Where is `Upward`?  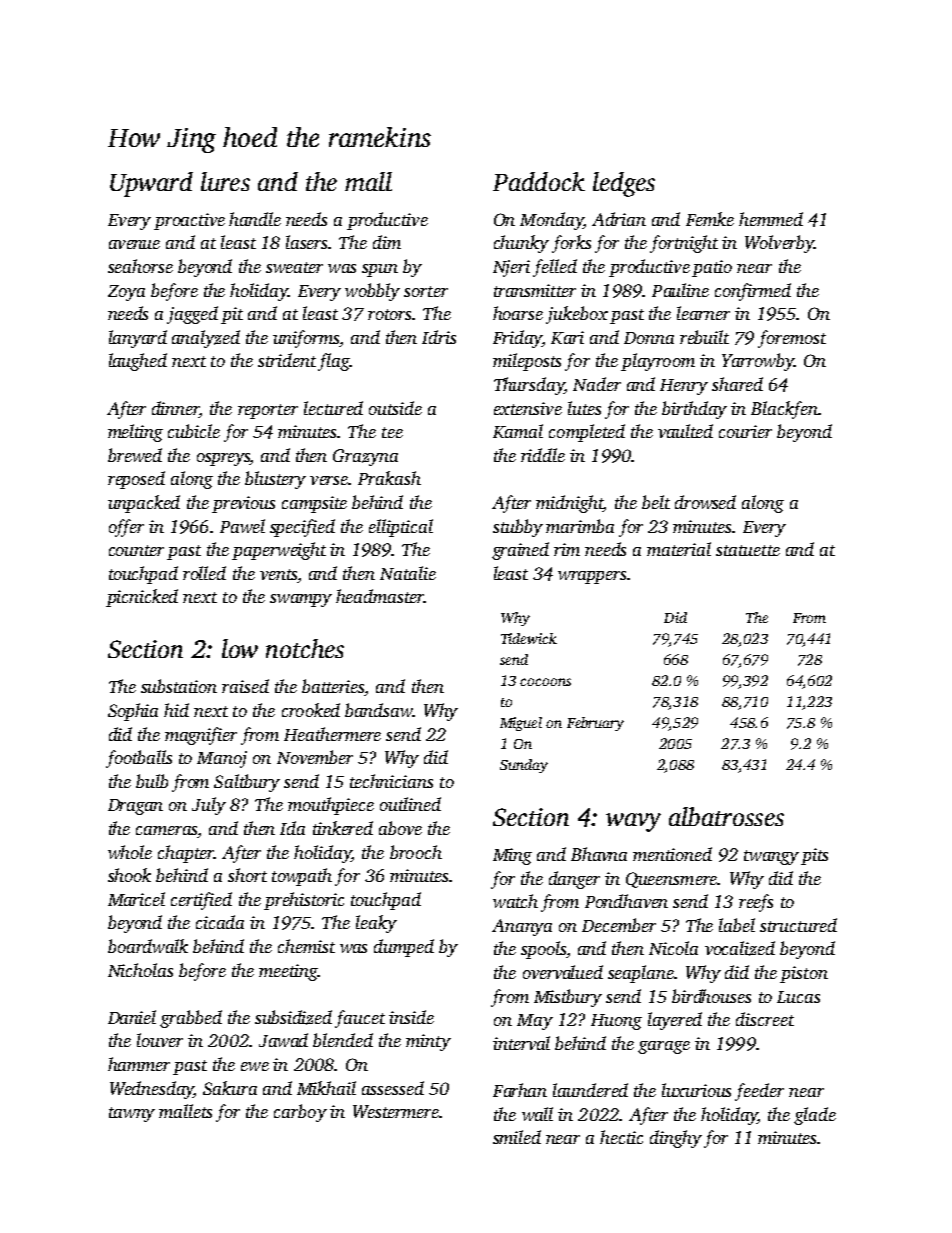 Upward is located at coordinates (151, 184).
